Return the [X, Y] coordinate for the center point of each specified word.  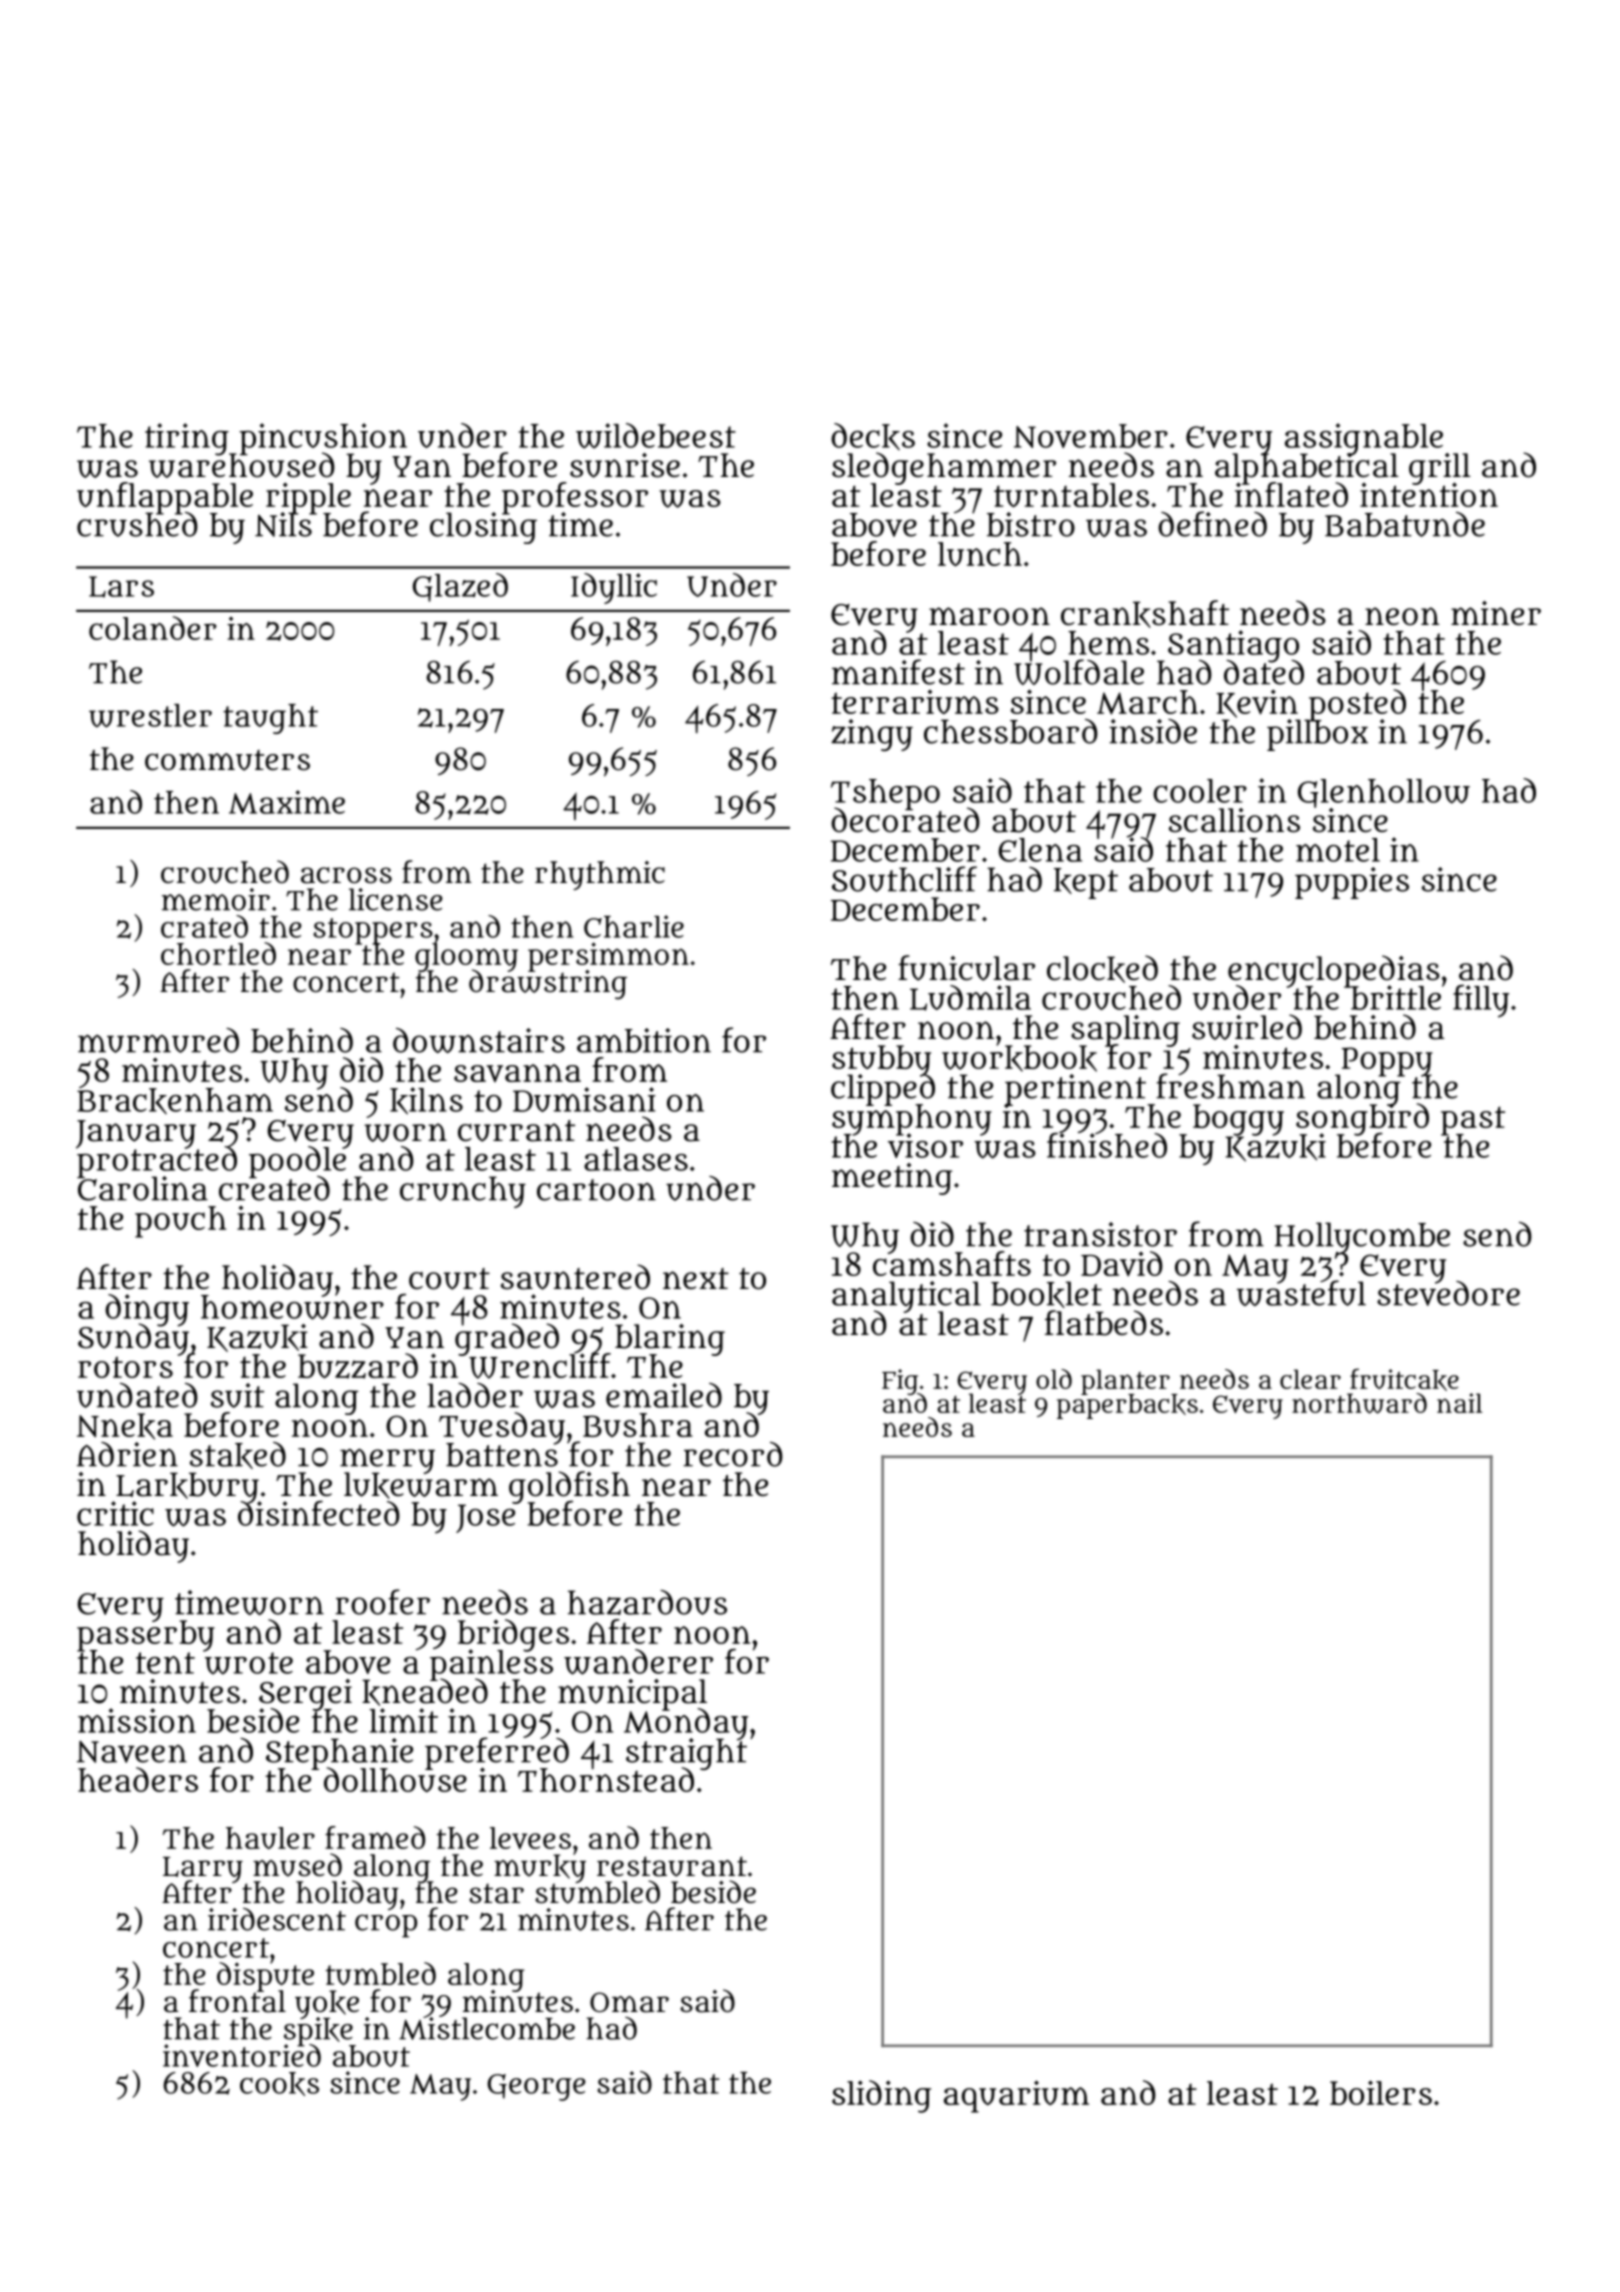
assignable [1364, 438]
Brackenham [175, 1101]
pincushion [323, 438]
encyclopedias [1334, 970]
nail [1460, 1403]
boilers [1381, 2092]
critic [115, 1513]
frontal [237, 2002]
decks [873, 436]
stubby [881, 1060]
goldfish [569, 1486]
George [536, 2087]
